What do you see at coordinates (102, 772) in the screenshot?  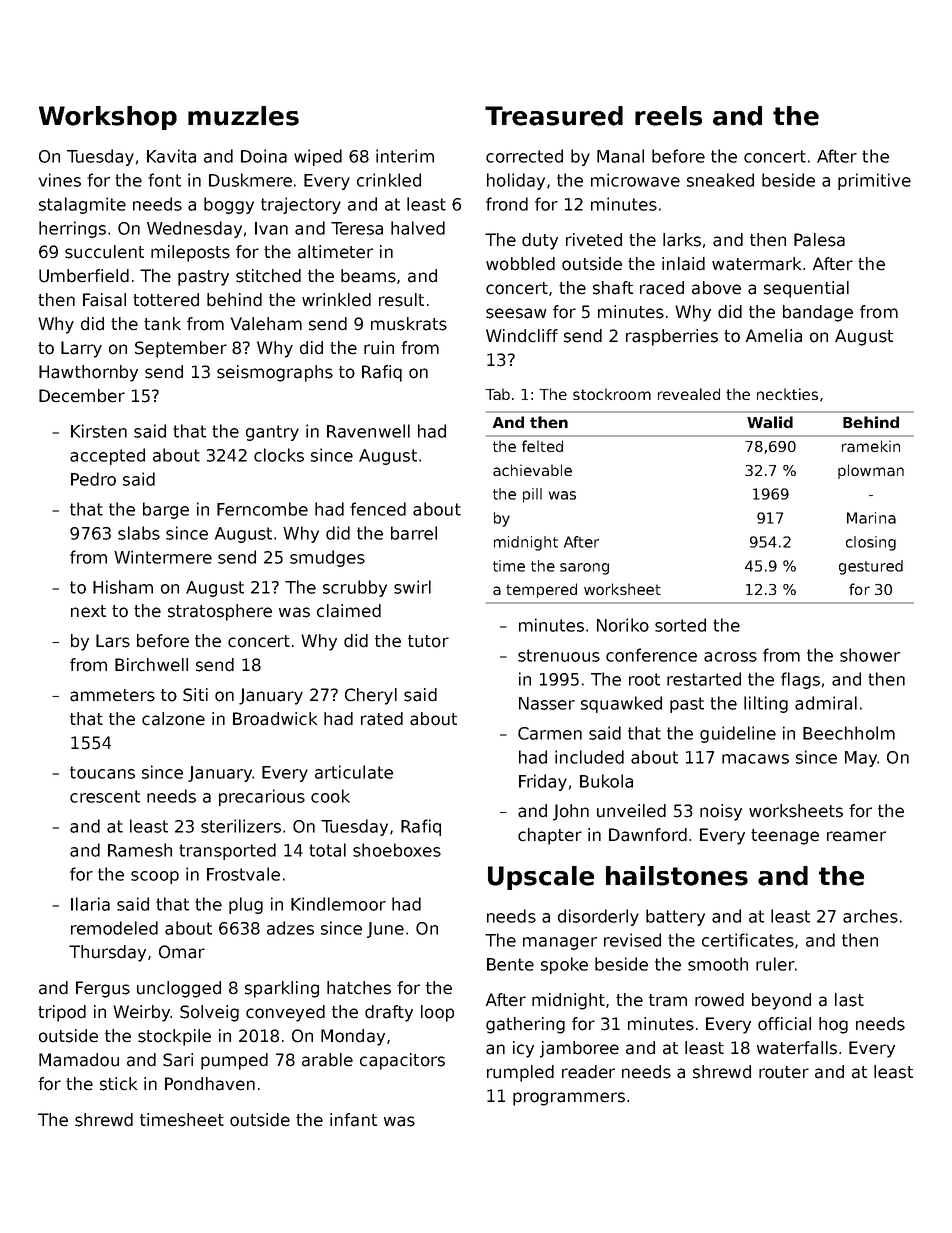 I see `toucans` at bounding box center [102, 772].
